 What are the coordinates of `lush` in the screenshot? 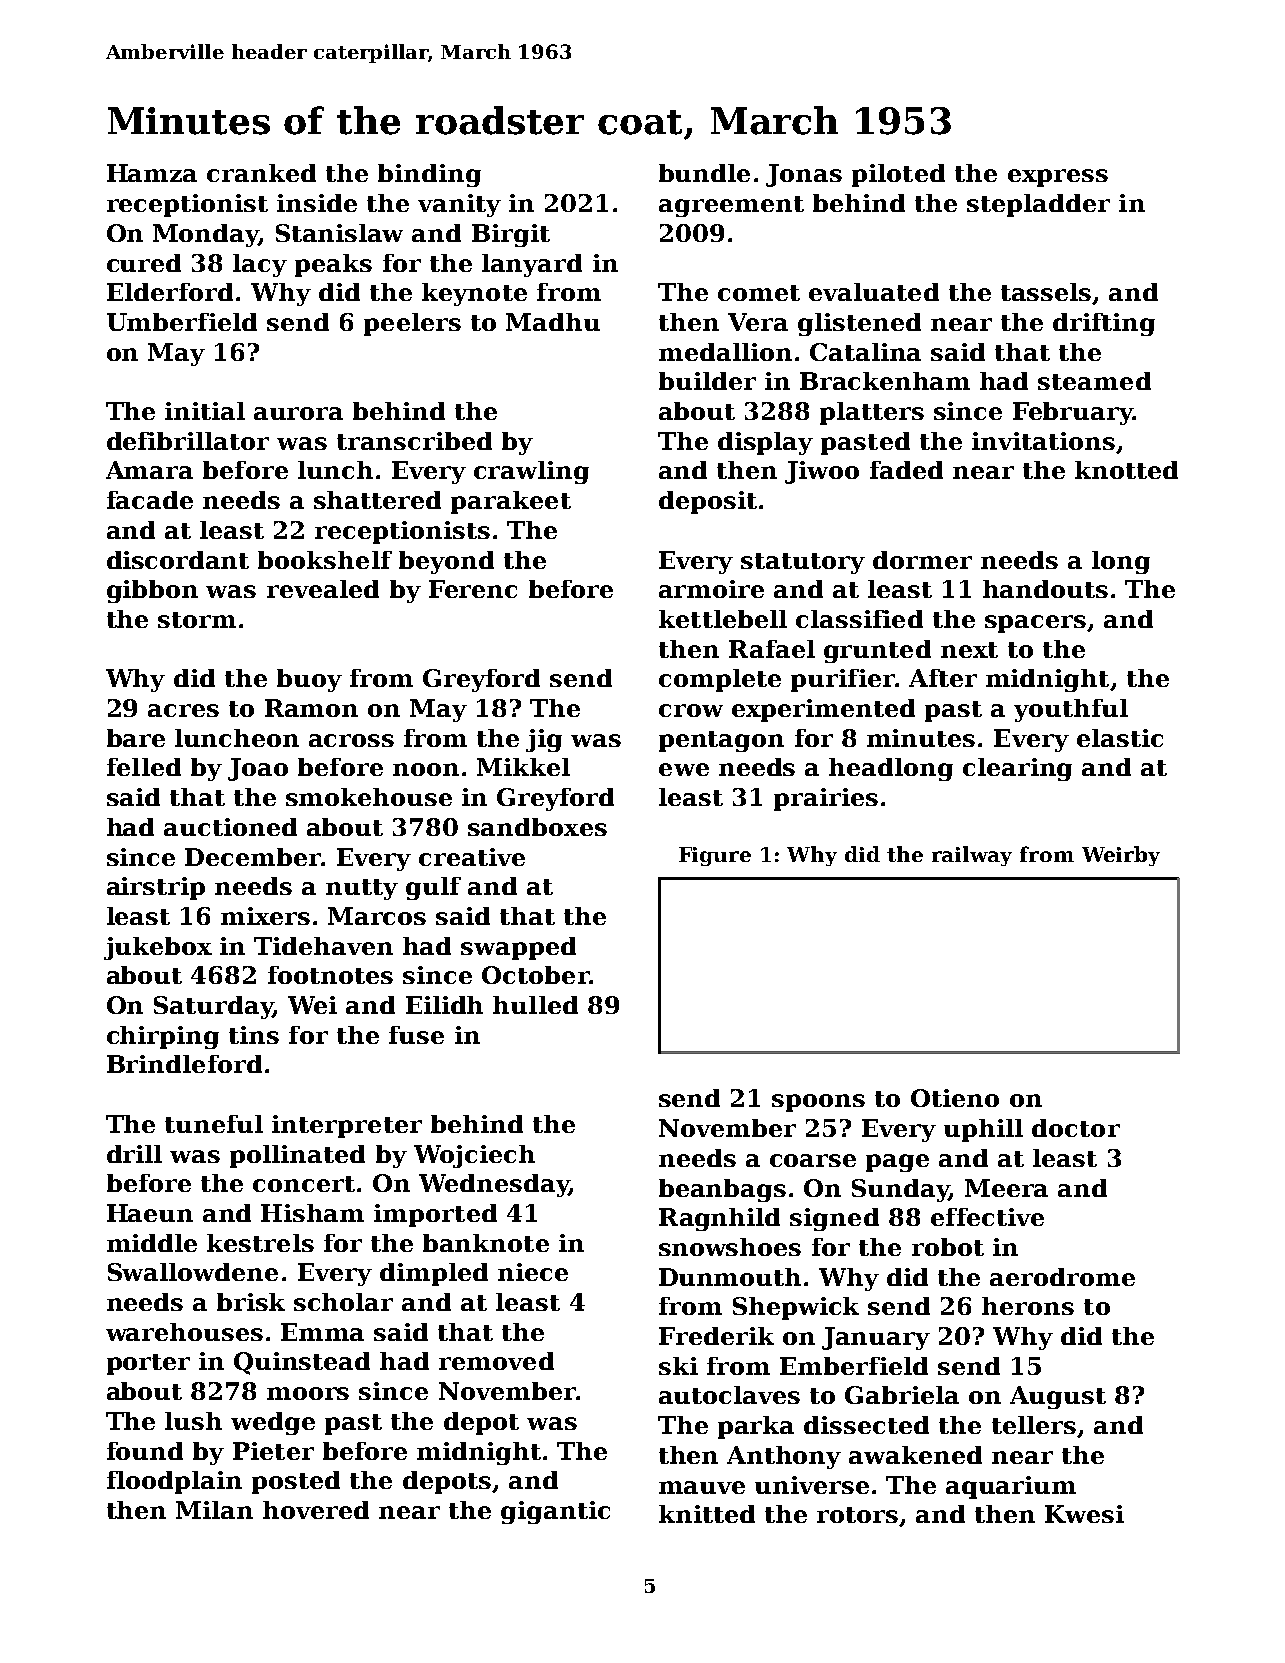 It's located at (193, 1421).
